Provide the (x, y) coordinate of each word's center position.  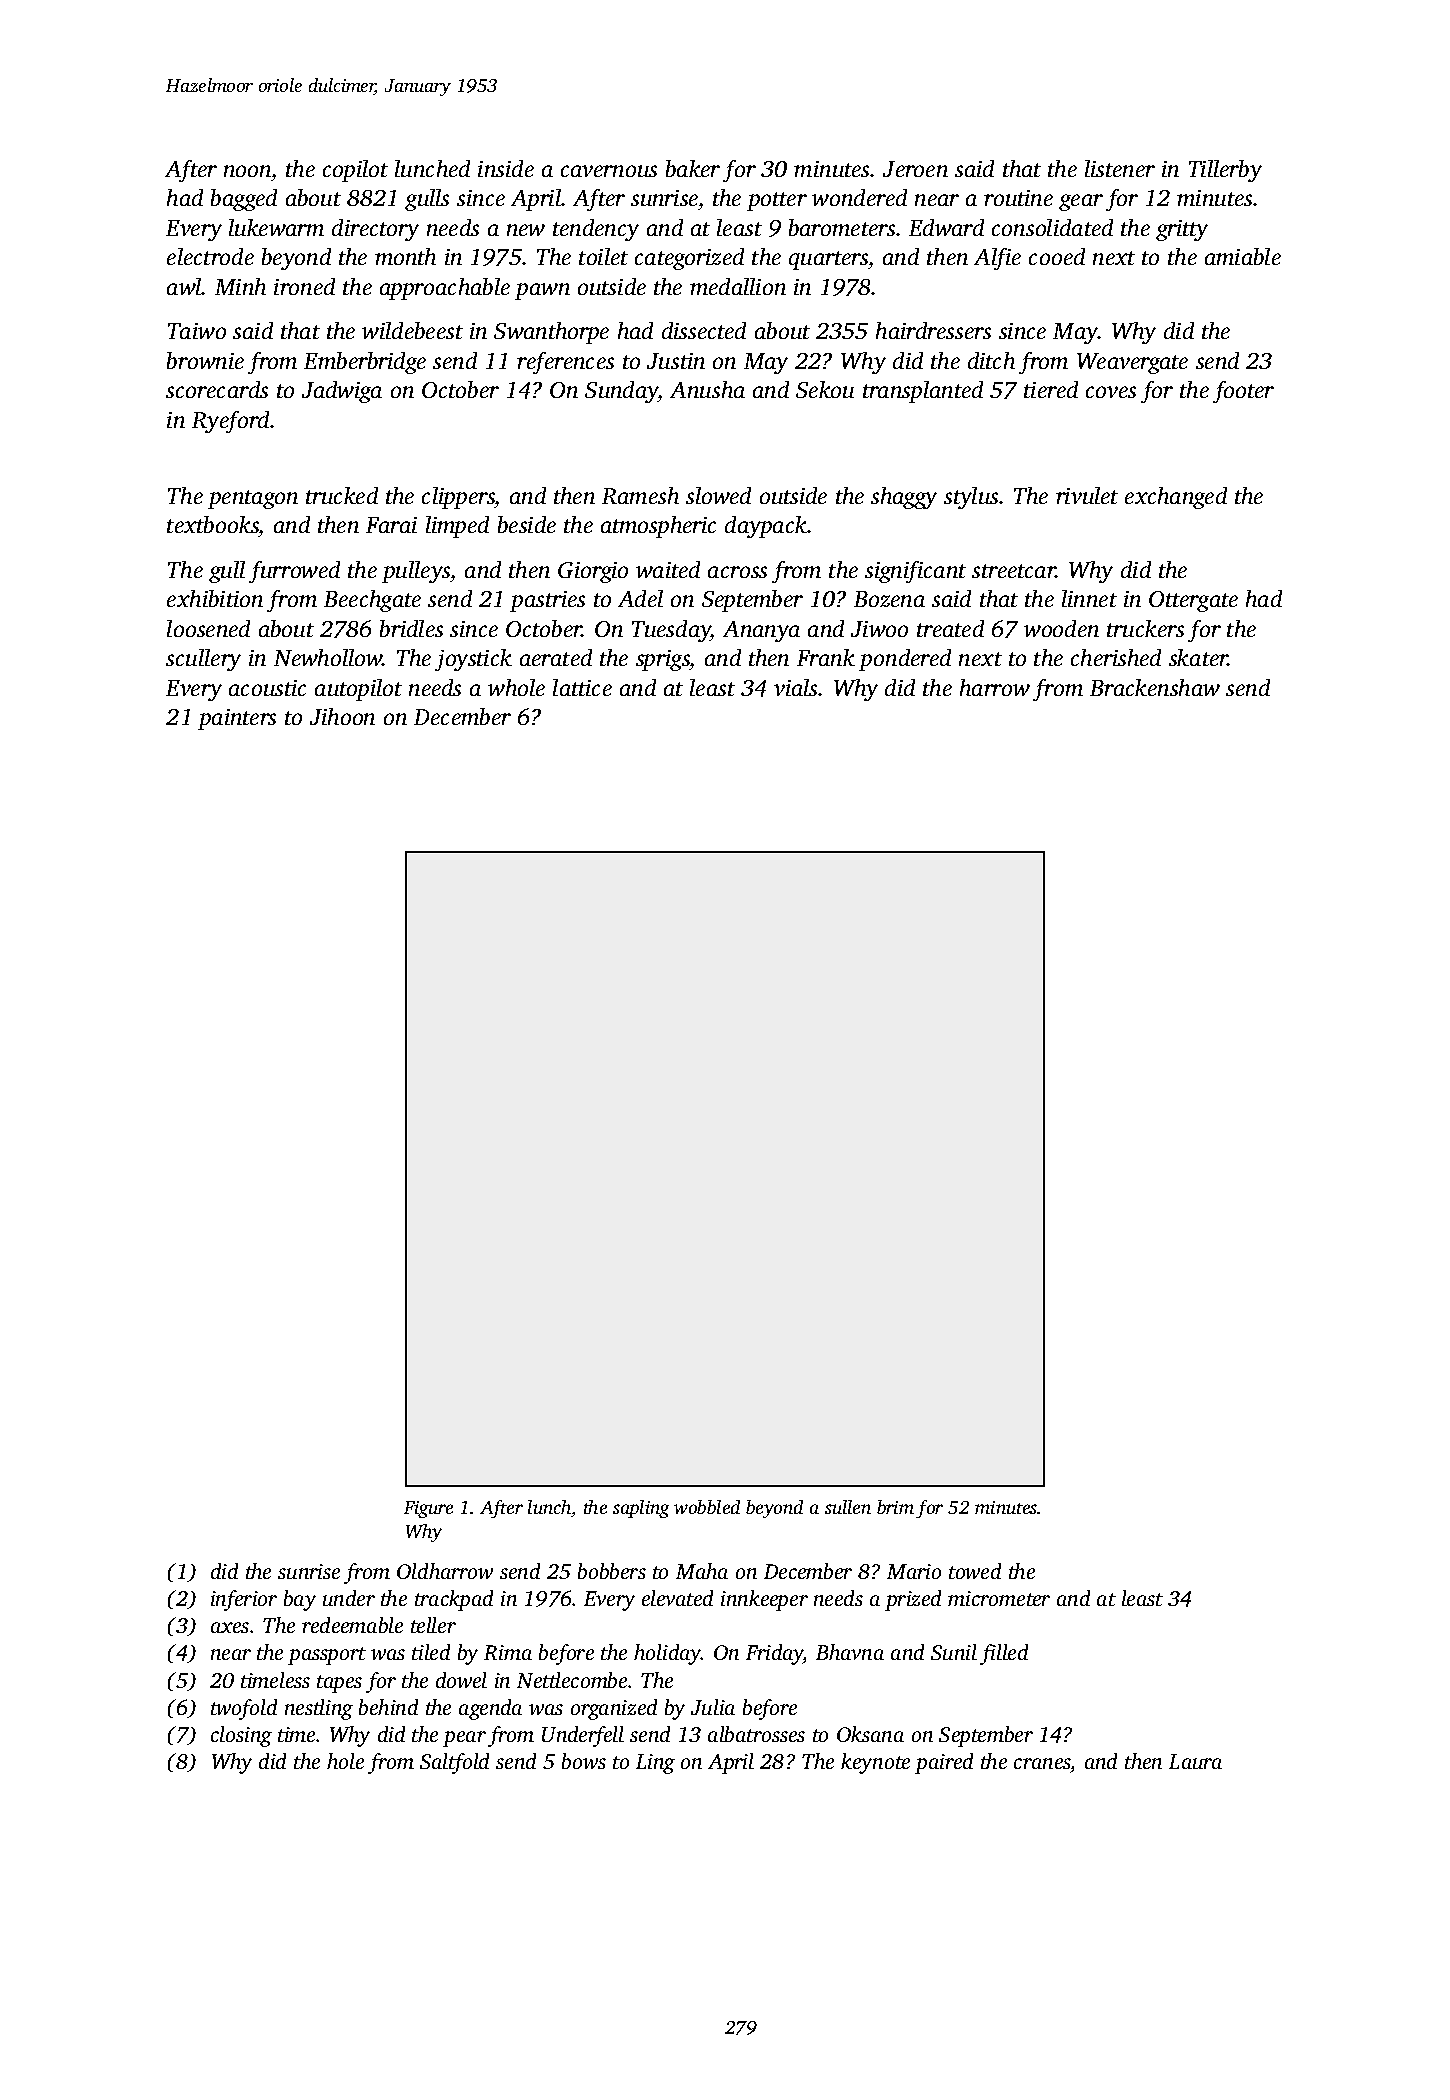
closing (241, 1736)
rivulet (1087, 495)
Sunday (621, 392)
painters (237, 719)
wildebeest (412, 330)
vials (796, 687)
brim (895, 1507)
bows (584, 1761)
